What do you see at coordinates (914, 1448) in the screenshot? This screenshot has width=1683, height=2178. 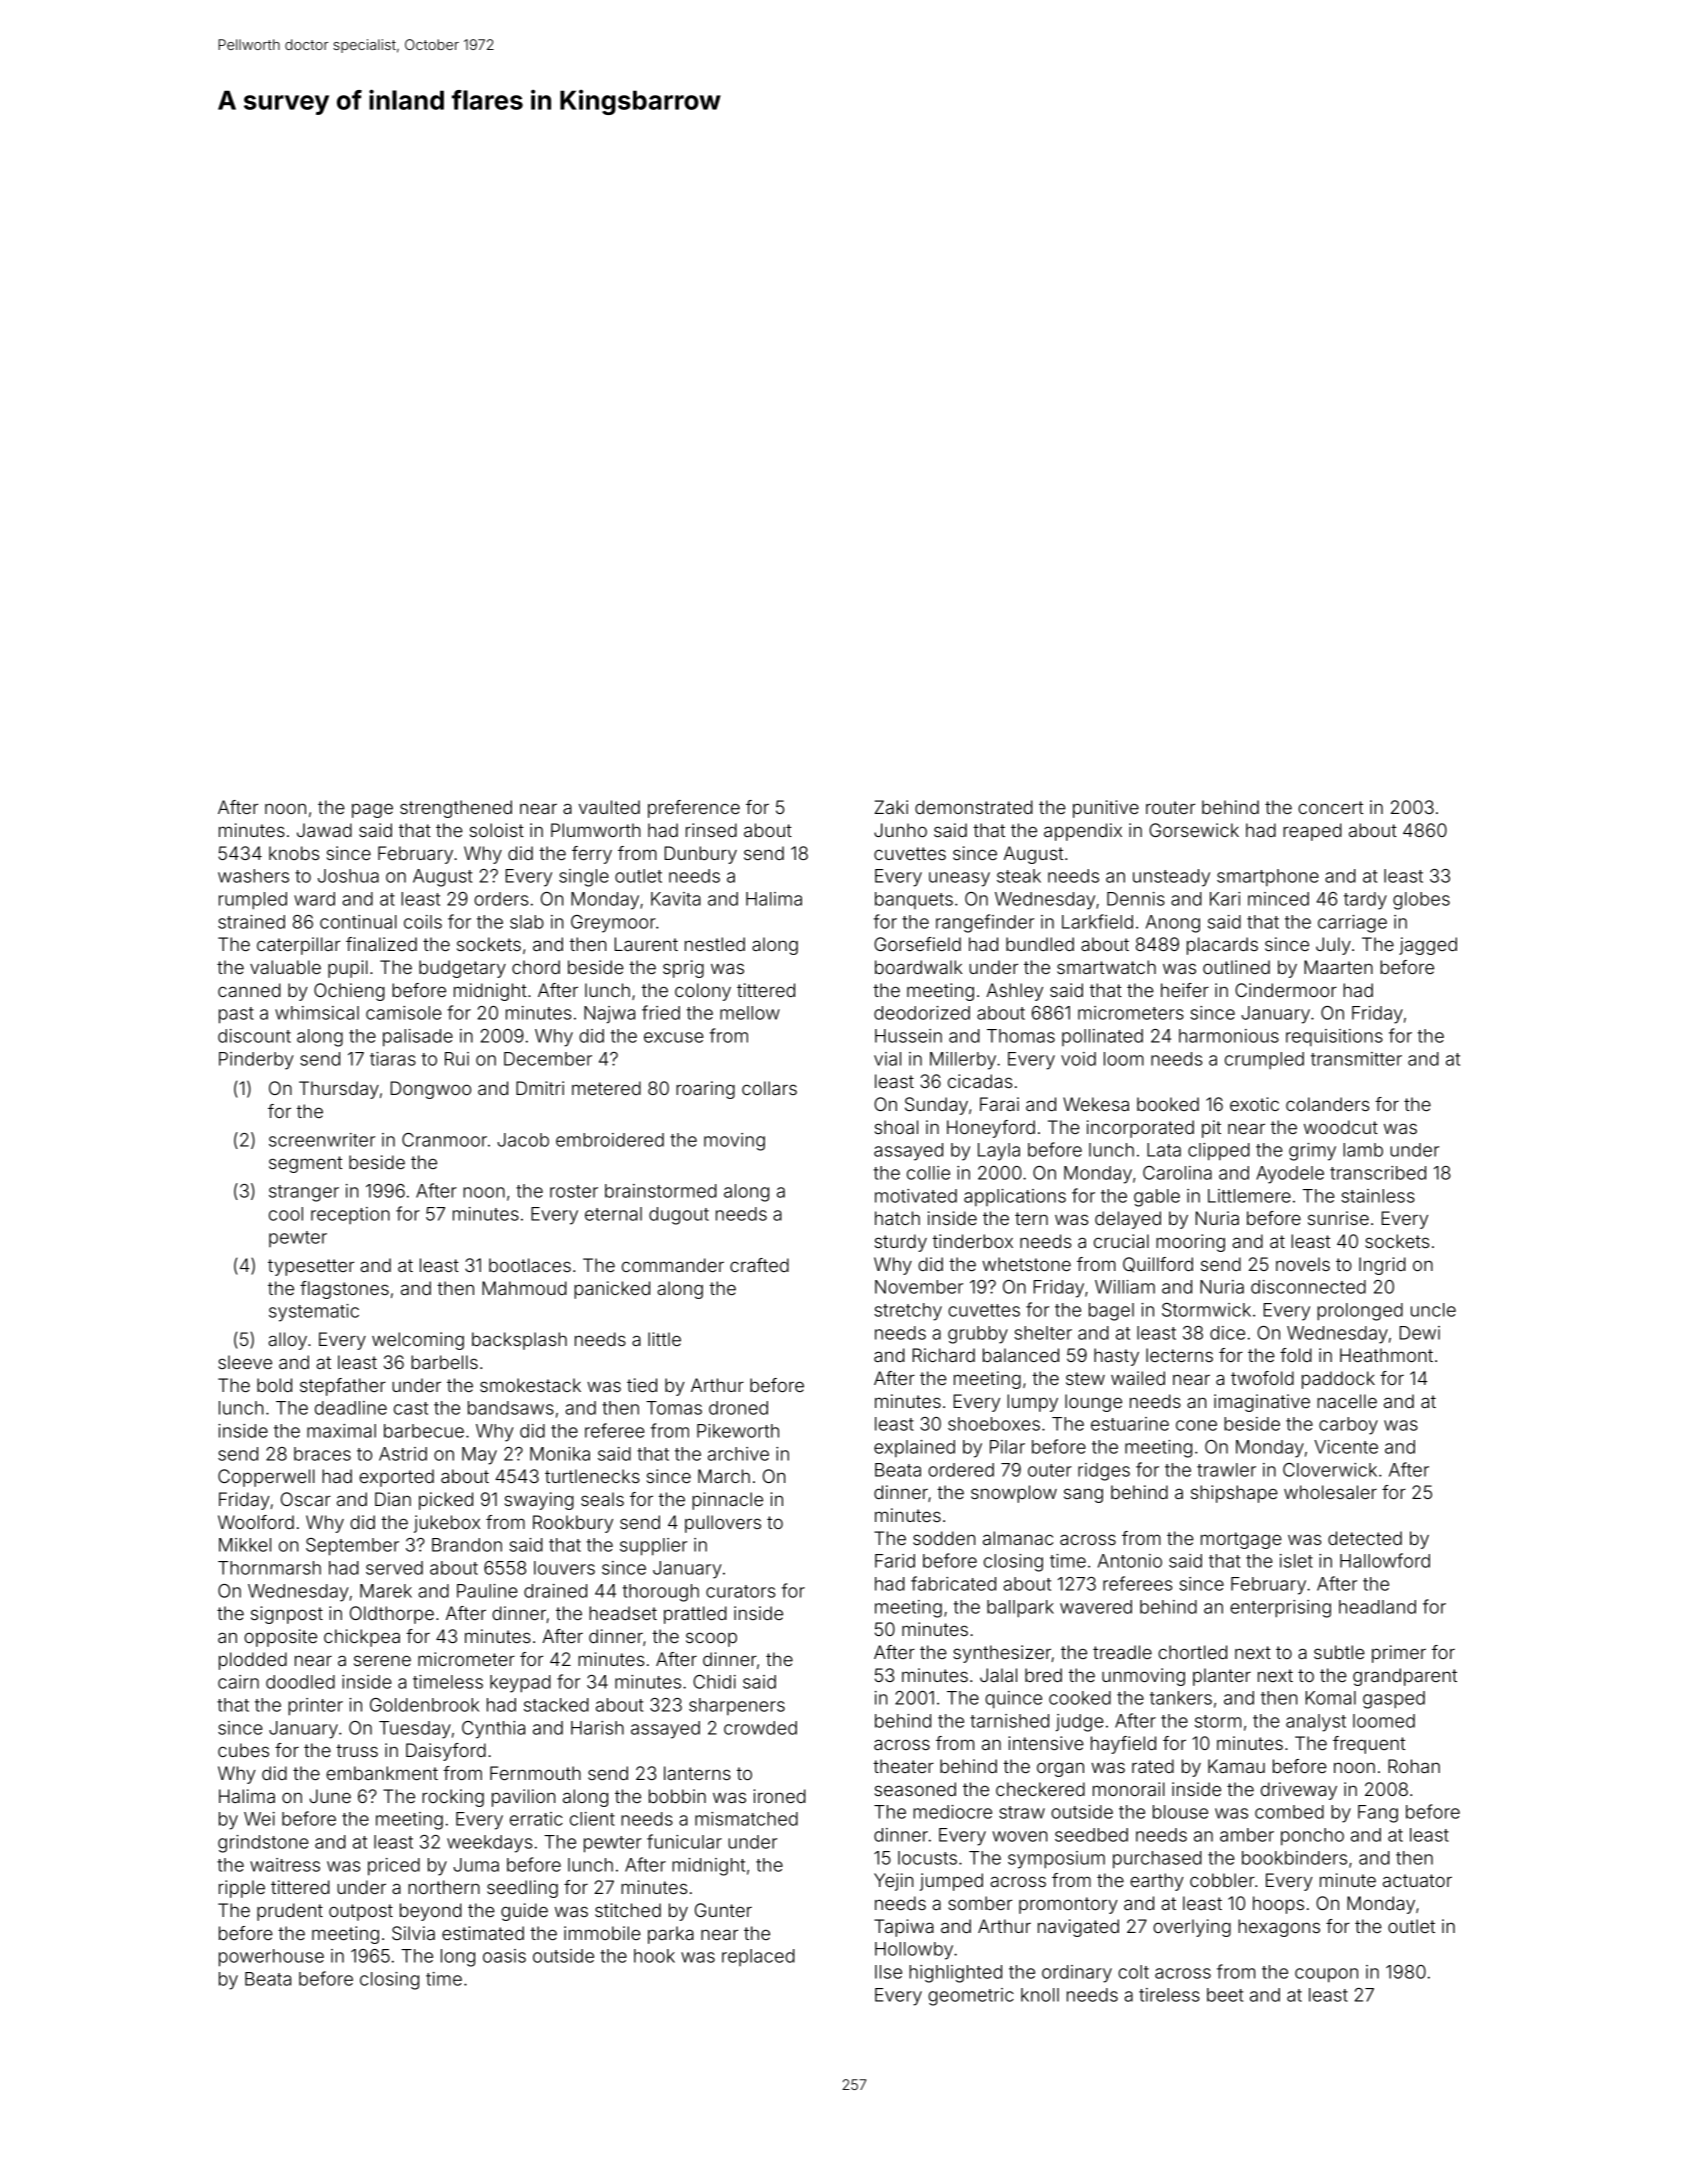 I see `explained` at bounding box center [914, 1448].
